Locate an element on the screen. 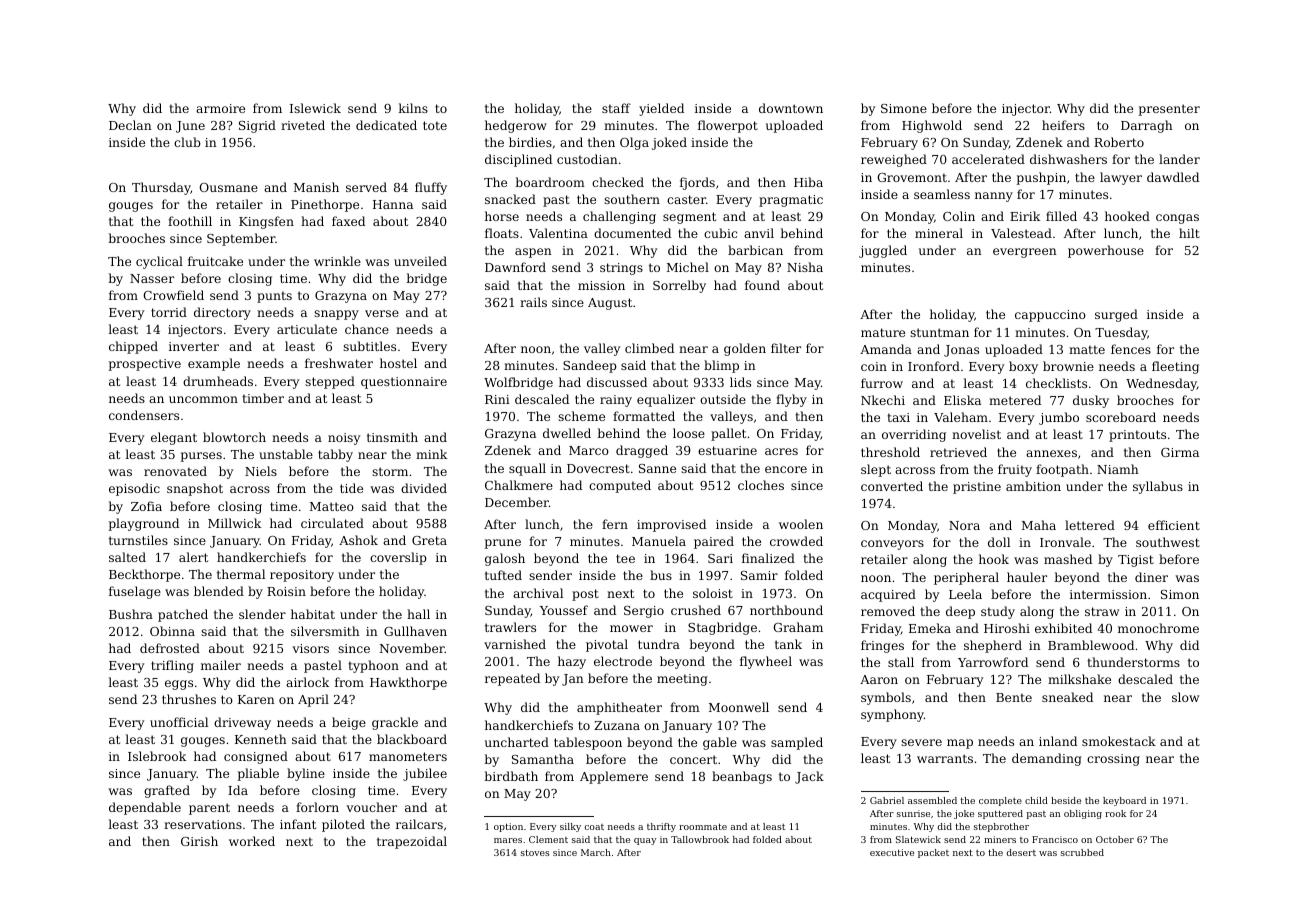 Image resolution: width=1308 pixels, height=924 pixels. Declan is located at coordinates (130, 125).
